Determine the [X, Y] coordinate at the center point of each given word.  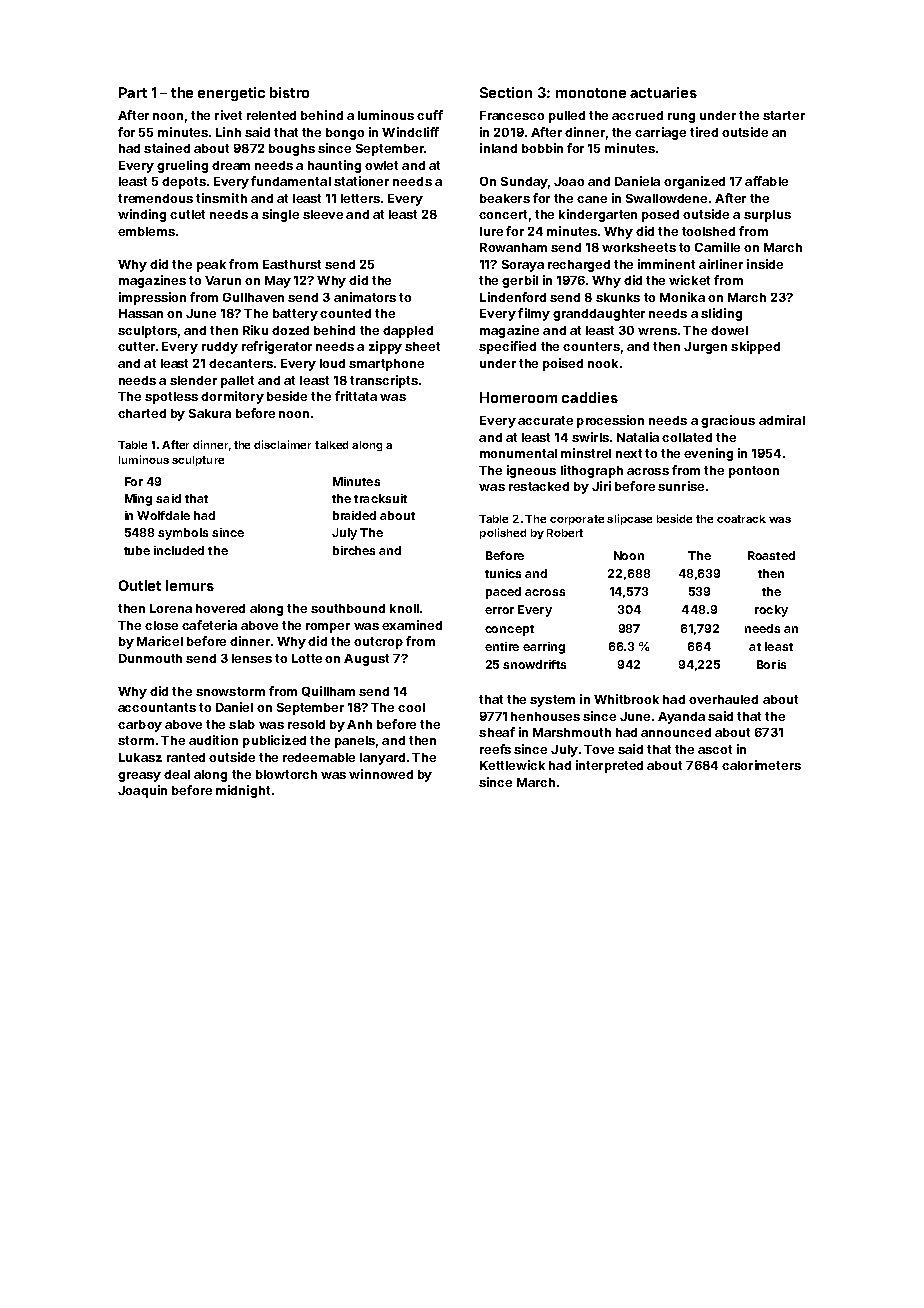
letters [360, 198]
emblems [146, 231]
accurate [545, 420]
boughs [292, 150]
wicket [689, 280]
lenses [252, 658]
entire [502, 646]
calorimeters [761, 765]
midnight [243, 791]
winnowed [381, 774]
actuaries [663, 92]
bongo [345, 134]
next [629, 453]
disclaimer [282, 444]
